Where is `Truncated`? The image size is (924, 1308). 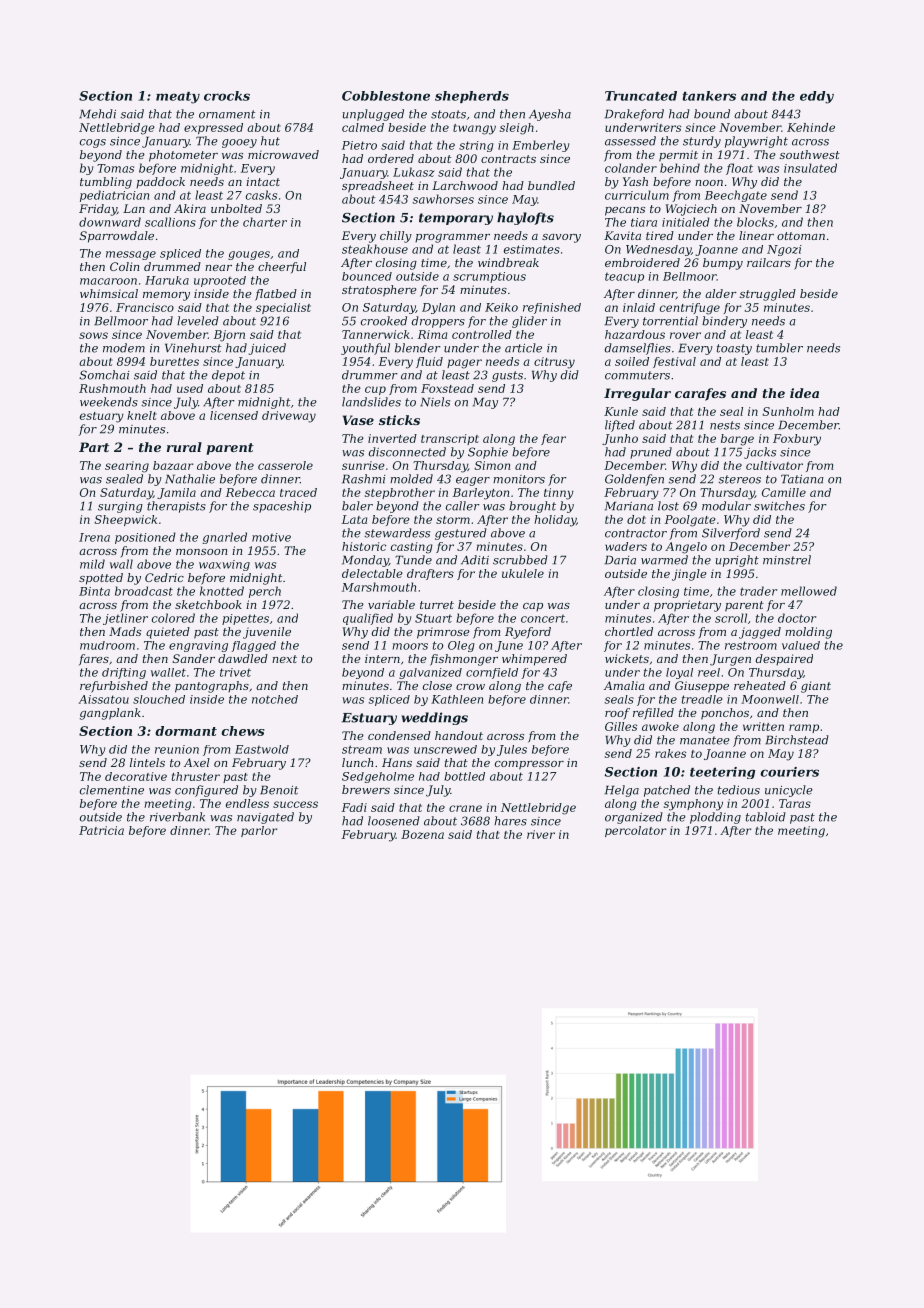
Truncated is located at coordinates (641, 96).
